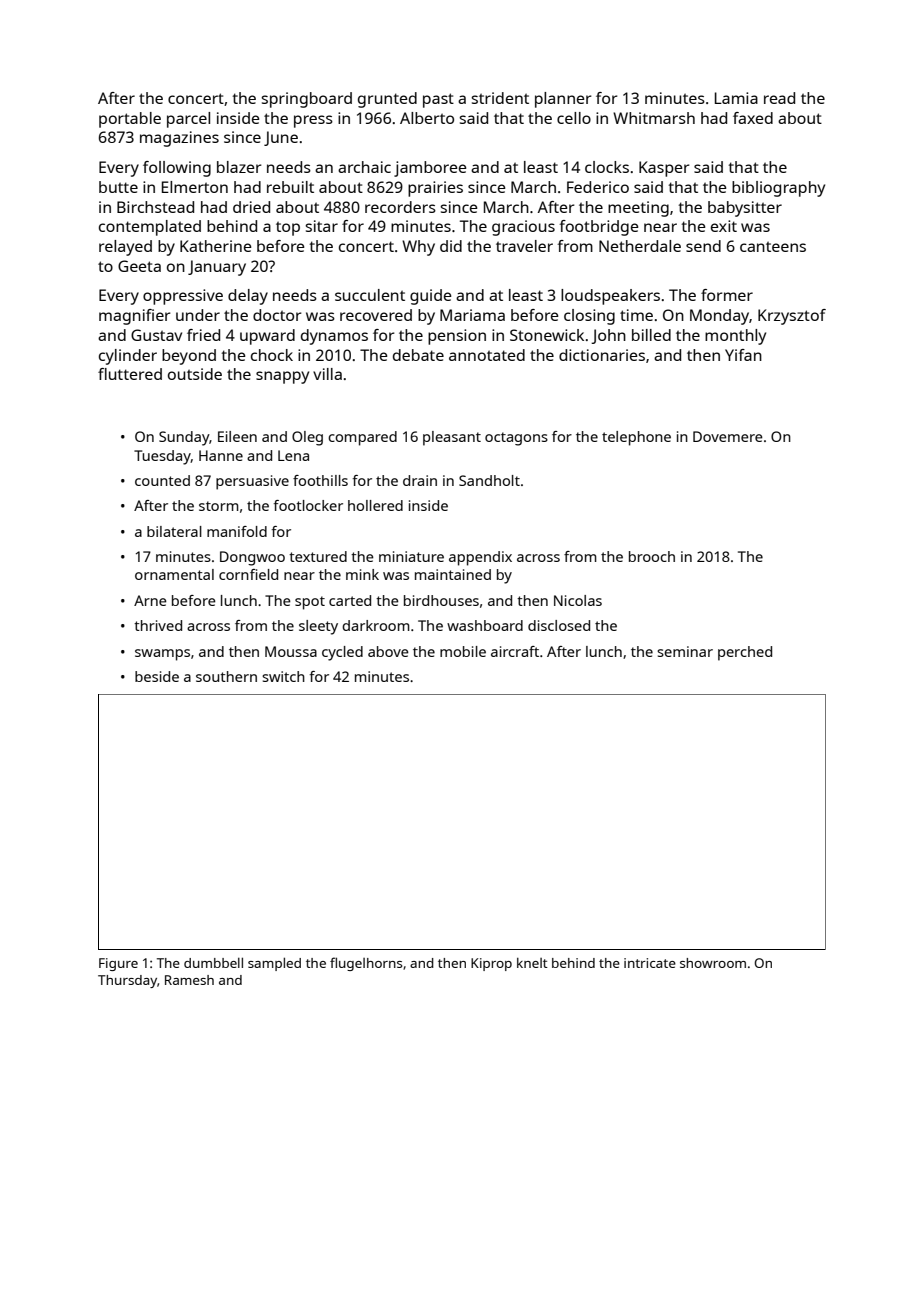 The height and width of the screenshot is (1308, 924). I want to click on Hanne, so click(221, 455).
